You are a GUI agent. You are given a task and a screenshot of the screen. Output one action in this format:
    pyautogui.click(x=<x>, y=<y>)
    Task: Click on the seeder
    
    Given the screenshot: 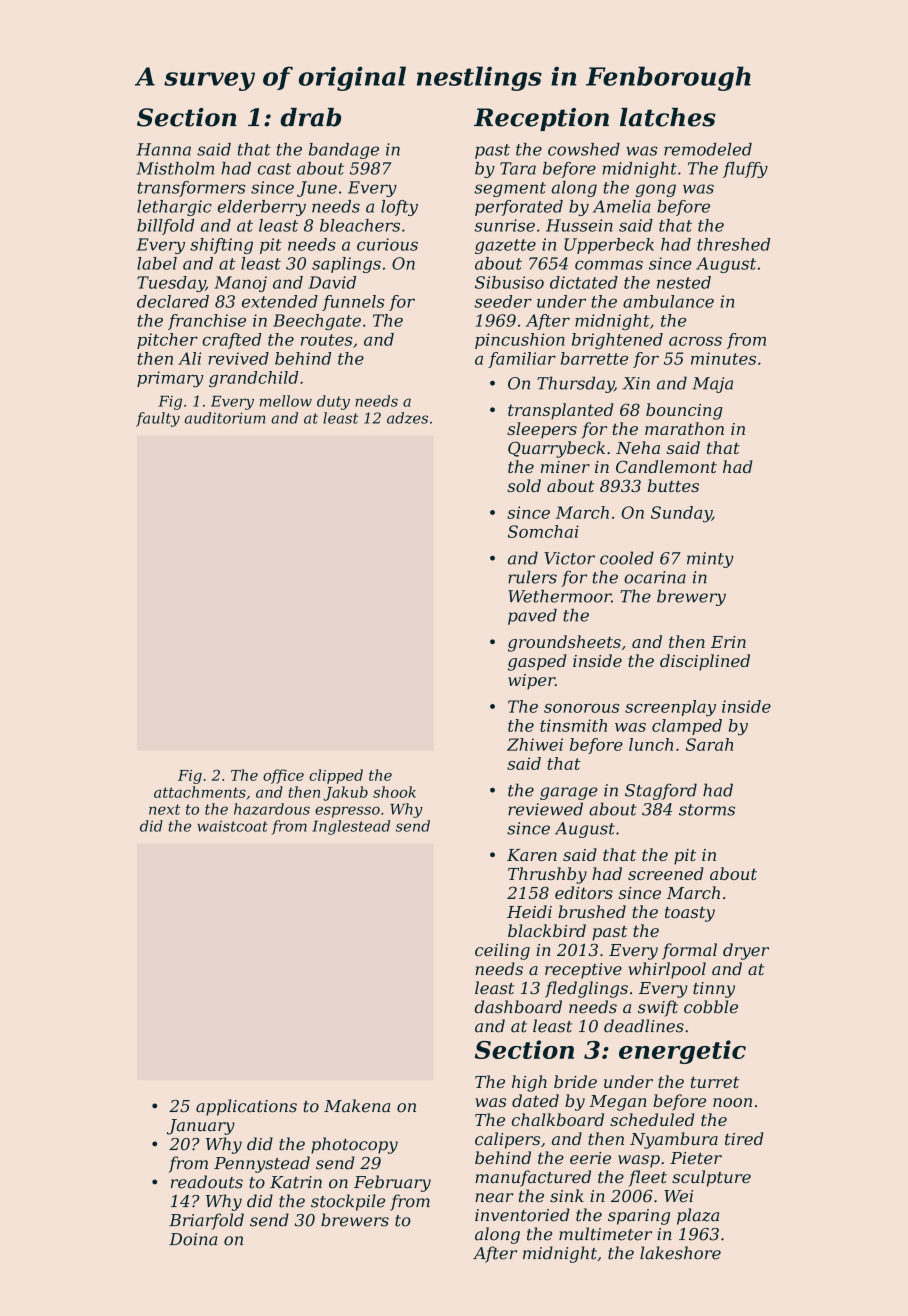 What is the action you would take?
    pyautogui.click(x=503, y=301)
